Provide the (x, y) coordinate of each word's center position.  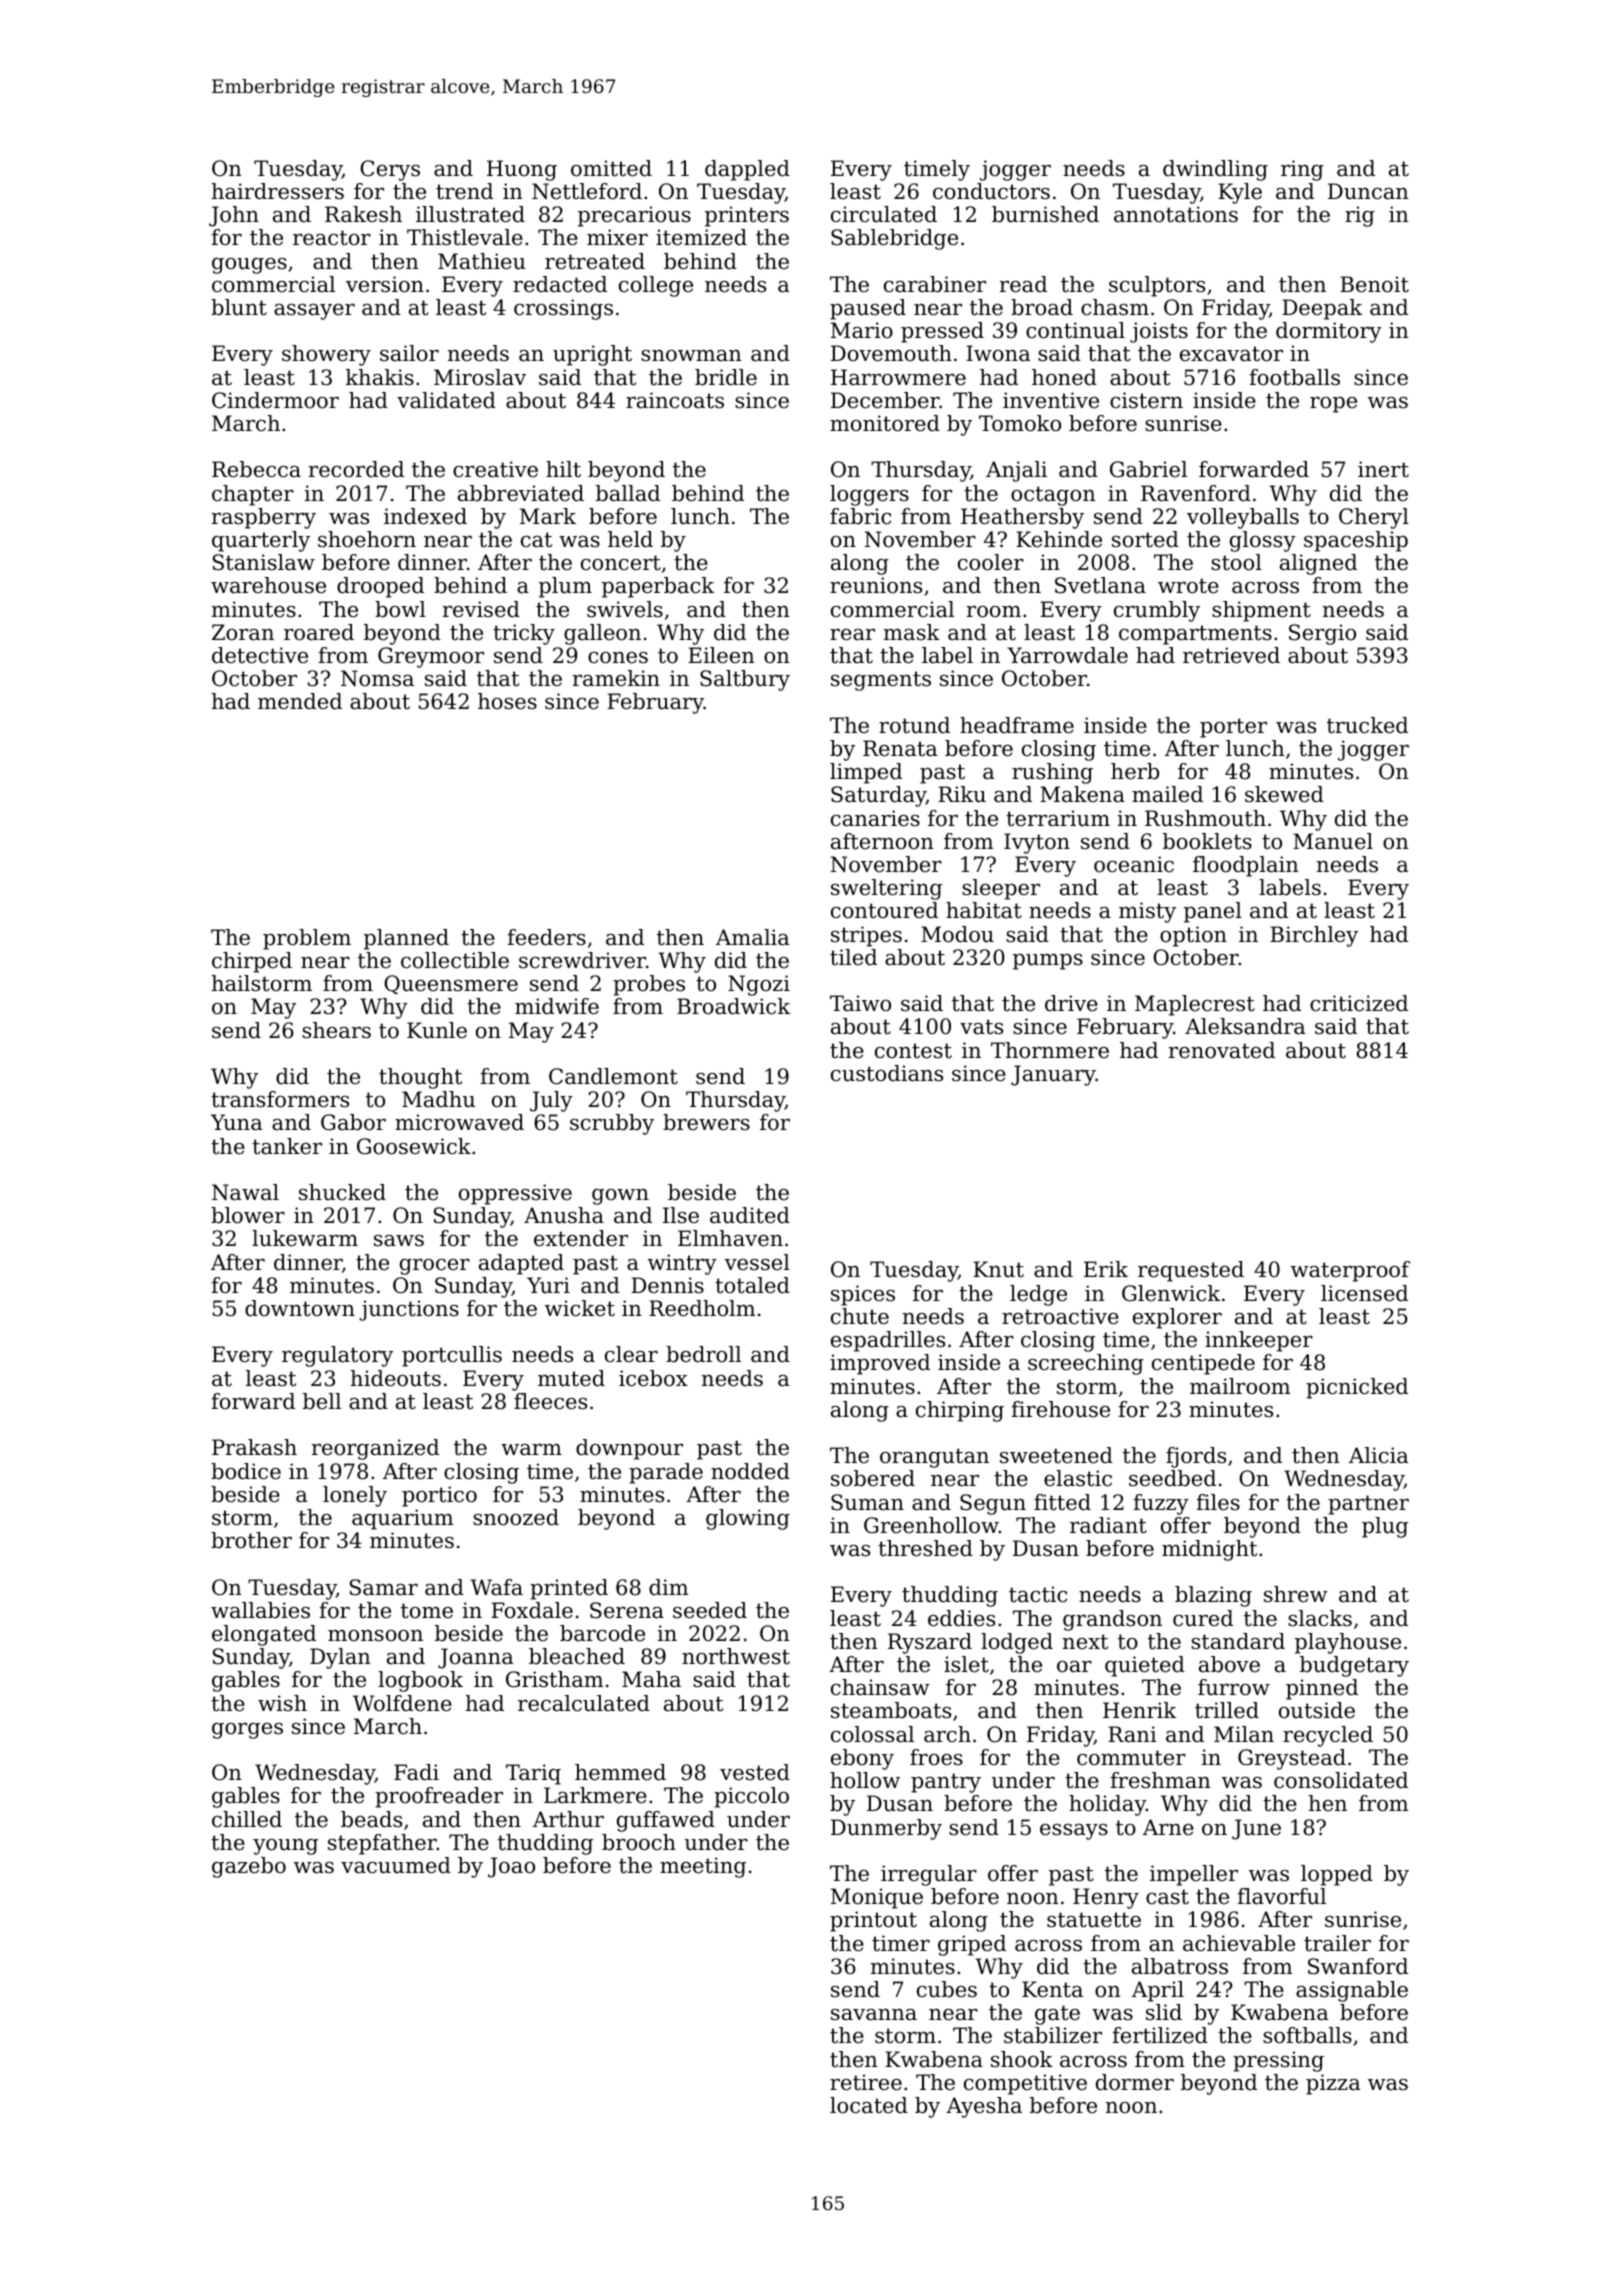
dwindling (1215, 170)
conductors (991, 191)
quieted (1145, 1666)
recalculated (584, 1703)
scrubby (612, 1124)
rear (852, 635)
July (551, 1101)
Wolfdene (402, 1703)
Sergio (1322, 634)
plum (565, 587)
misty (1147, 912)
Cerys (390, 170)
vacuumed (396, 1865)
